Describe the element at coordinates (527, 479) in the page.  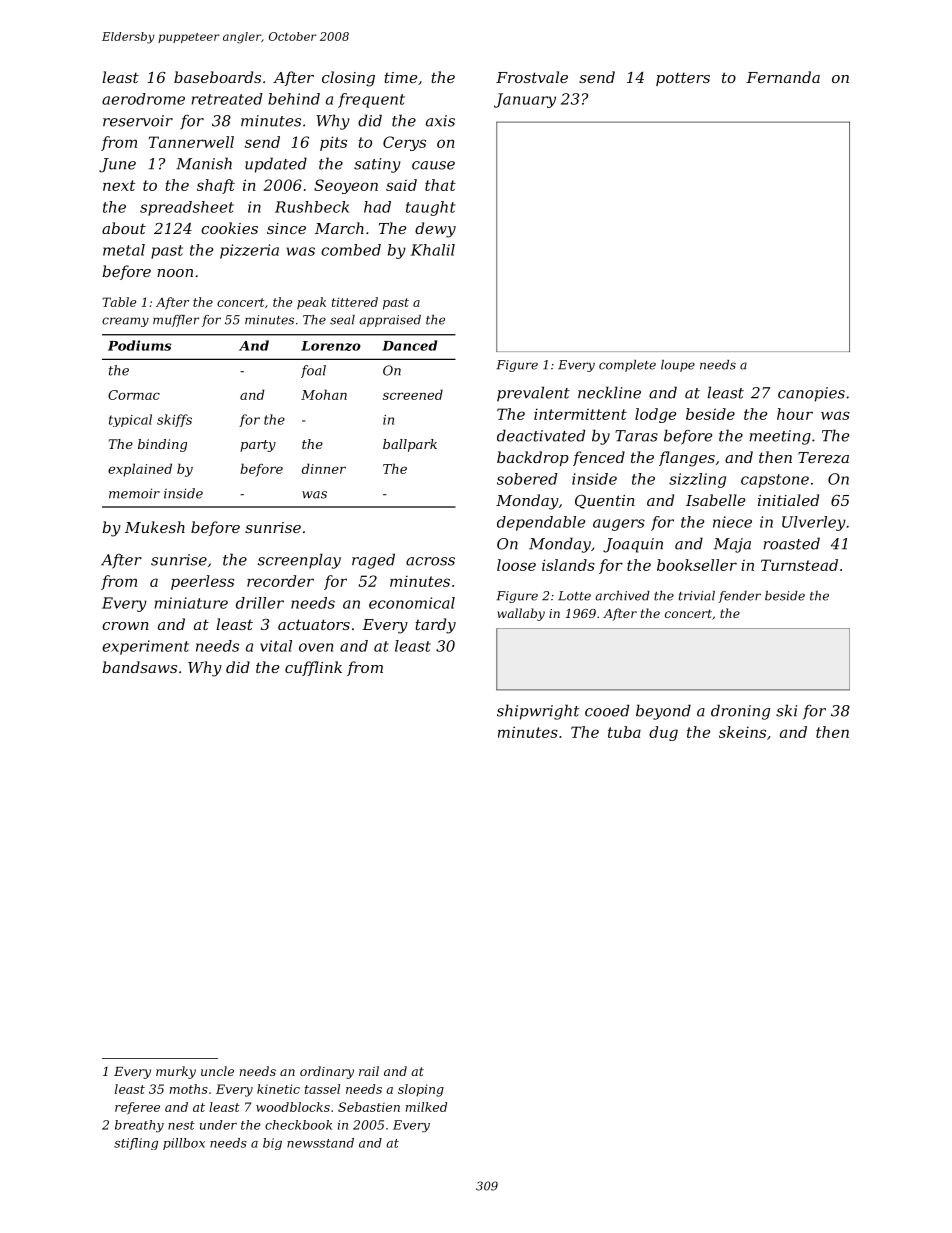
I see `sobered` at that location.
